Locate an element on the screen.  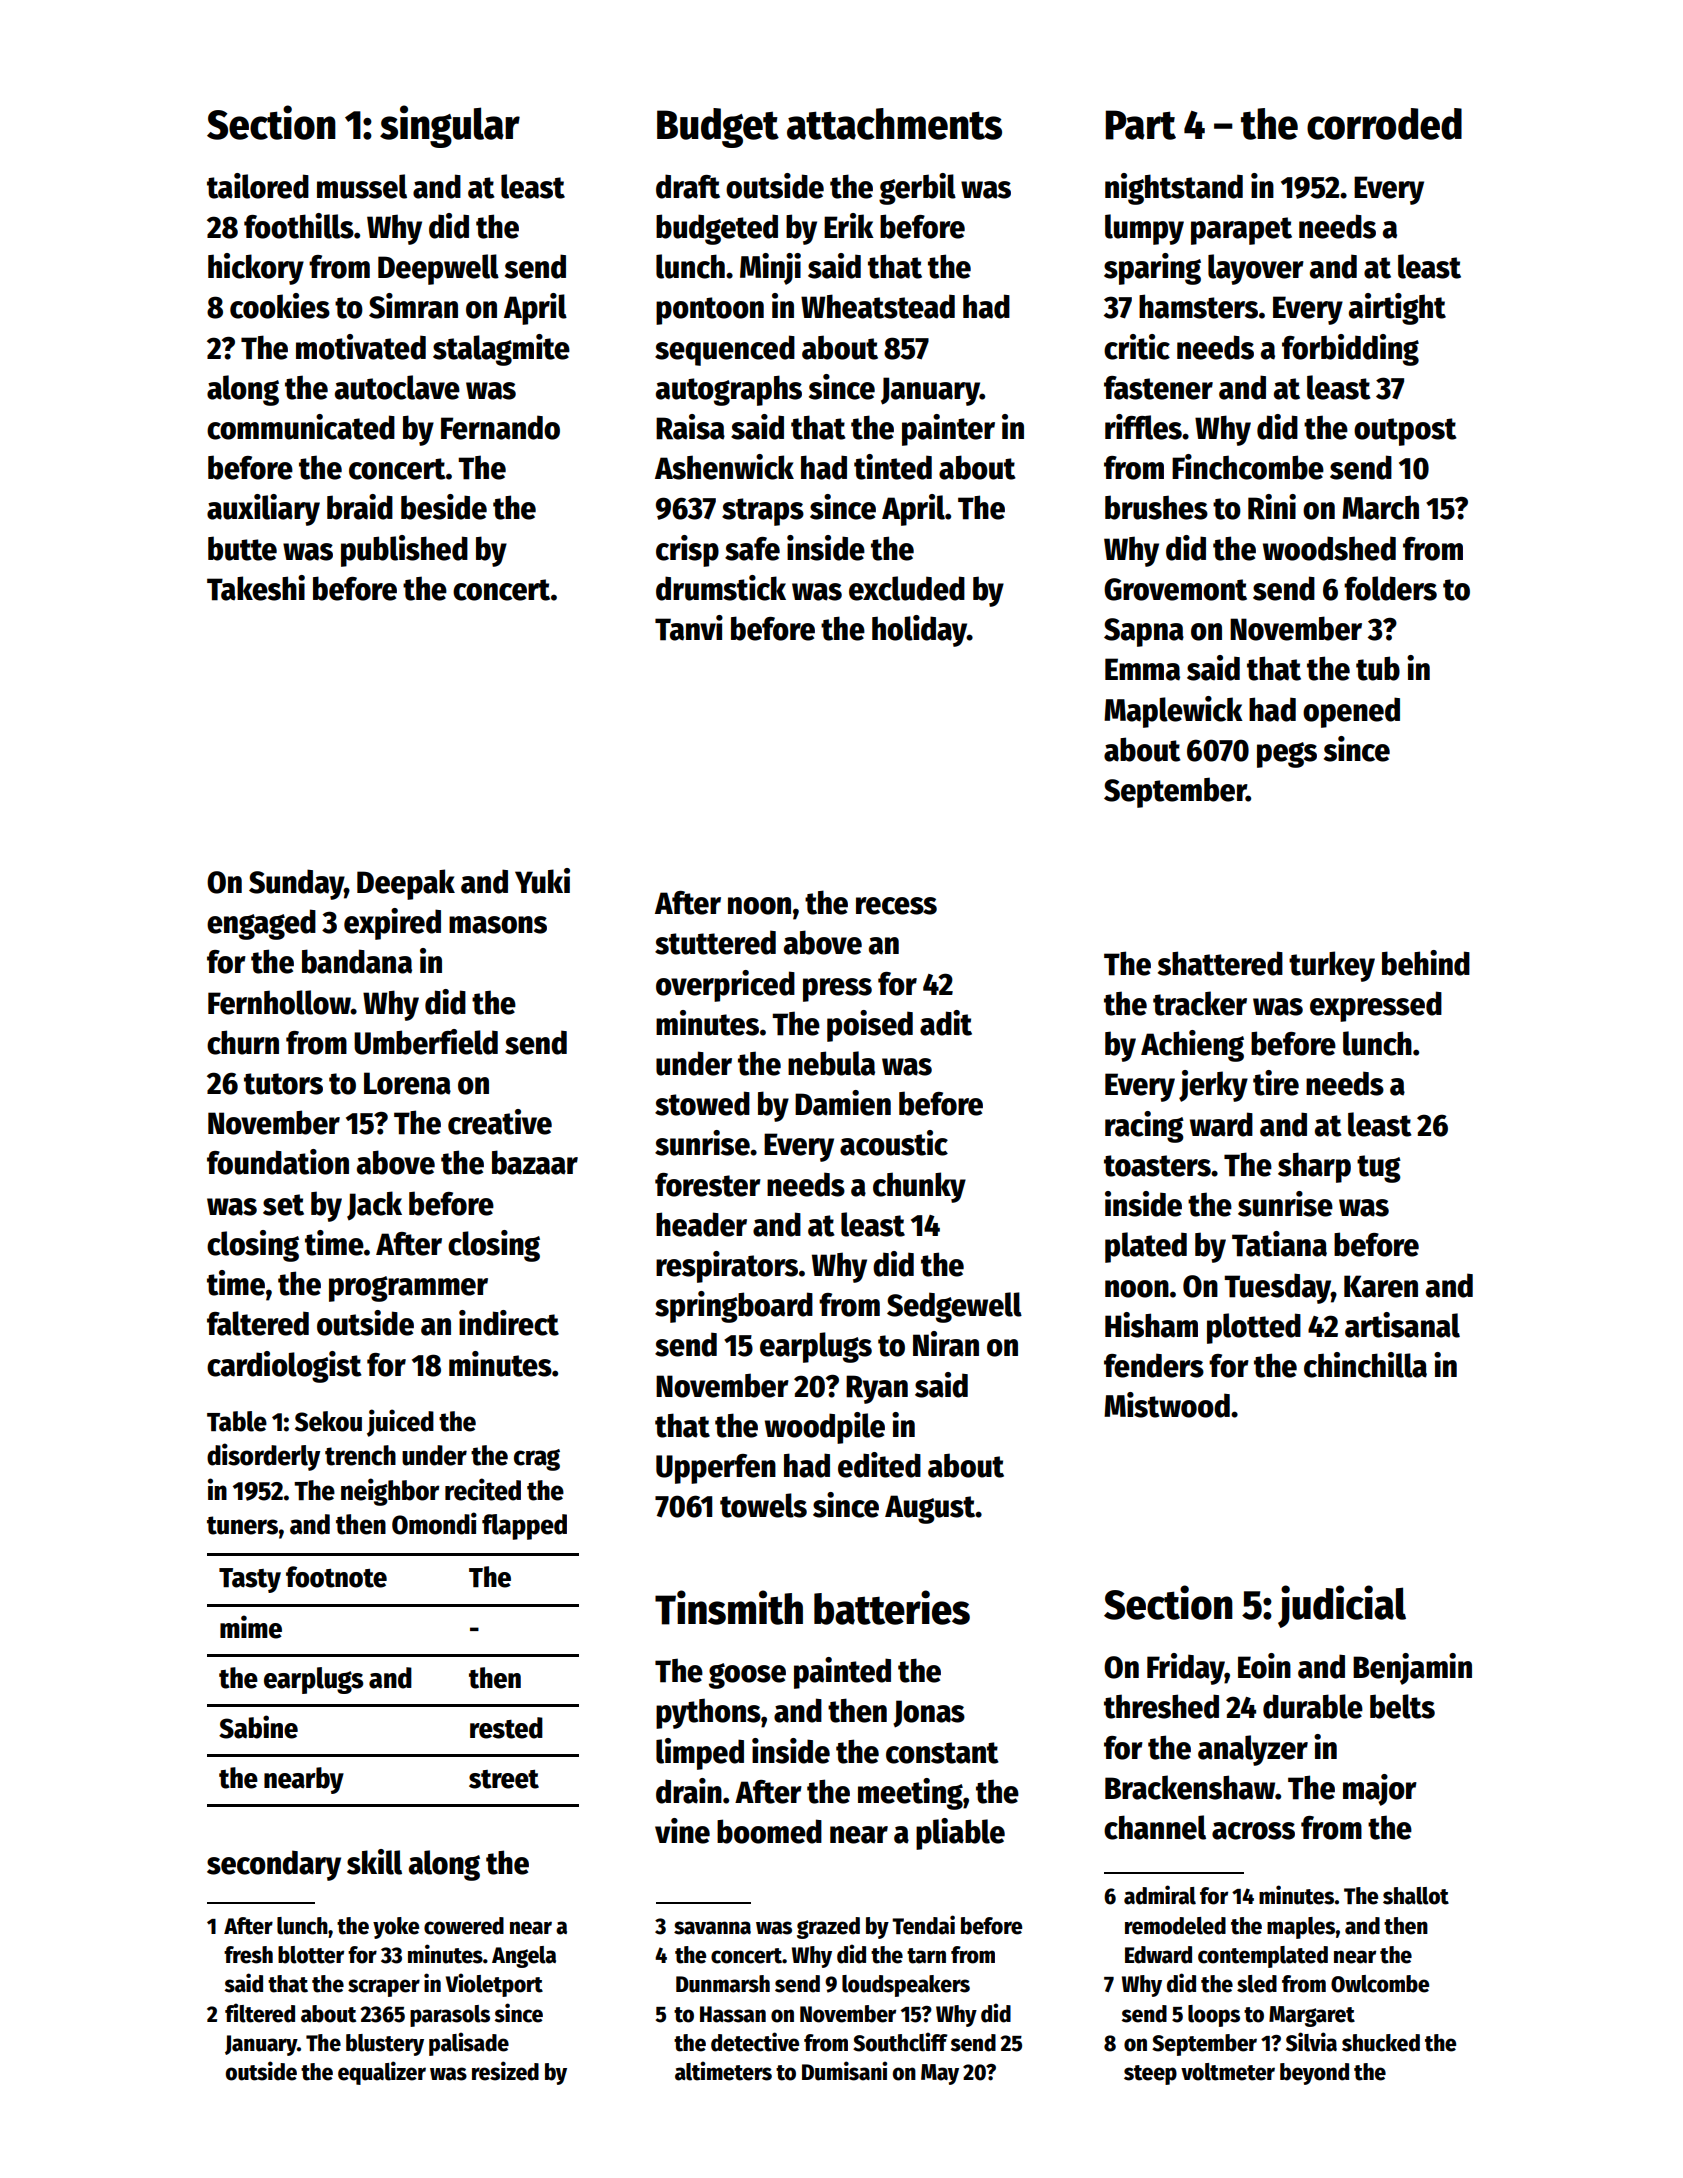
fresh is located at coordinates (248, 1955).
